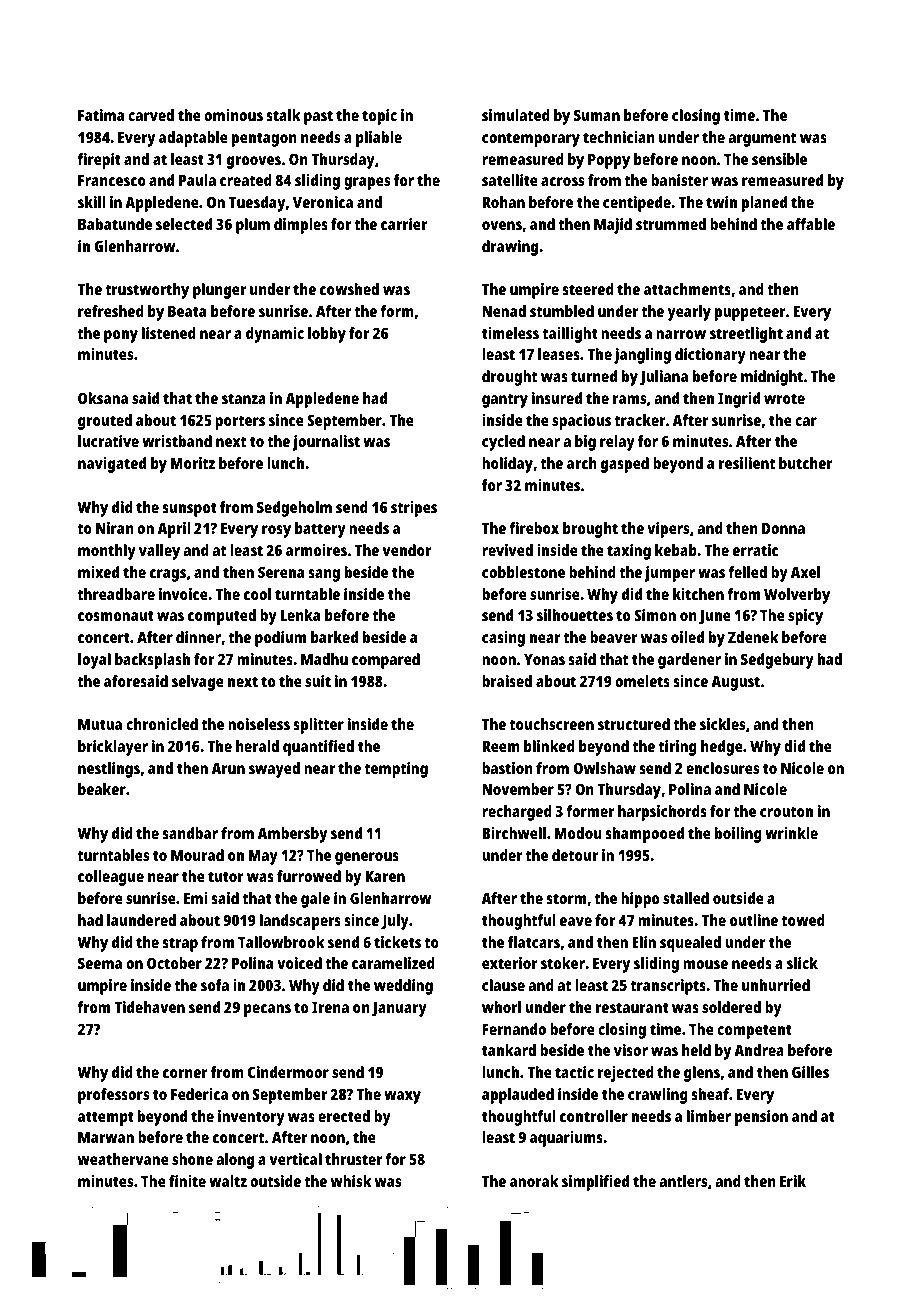 This page has width=924, height=1308. I want to click on tempting, so click(396, 770).
